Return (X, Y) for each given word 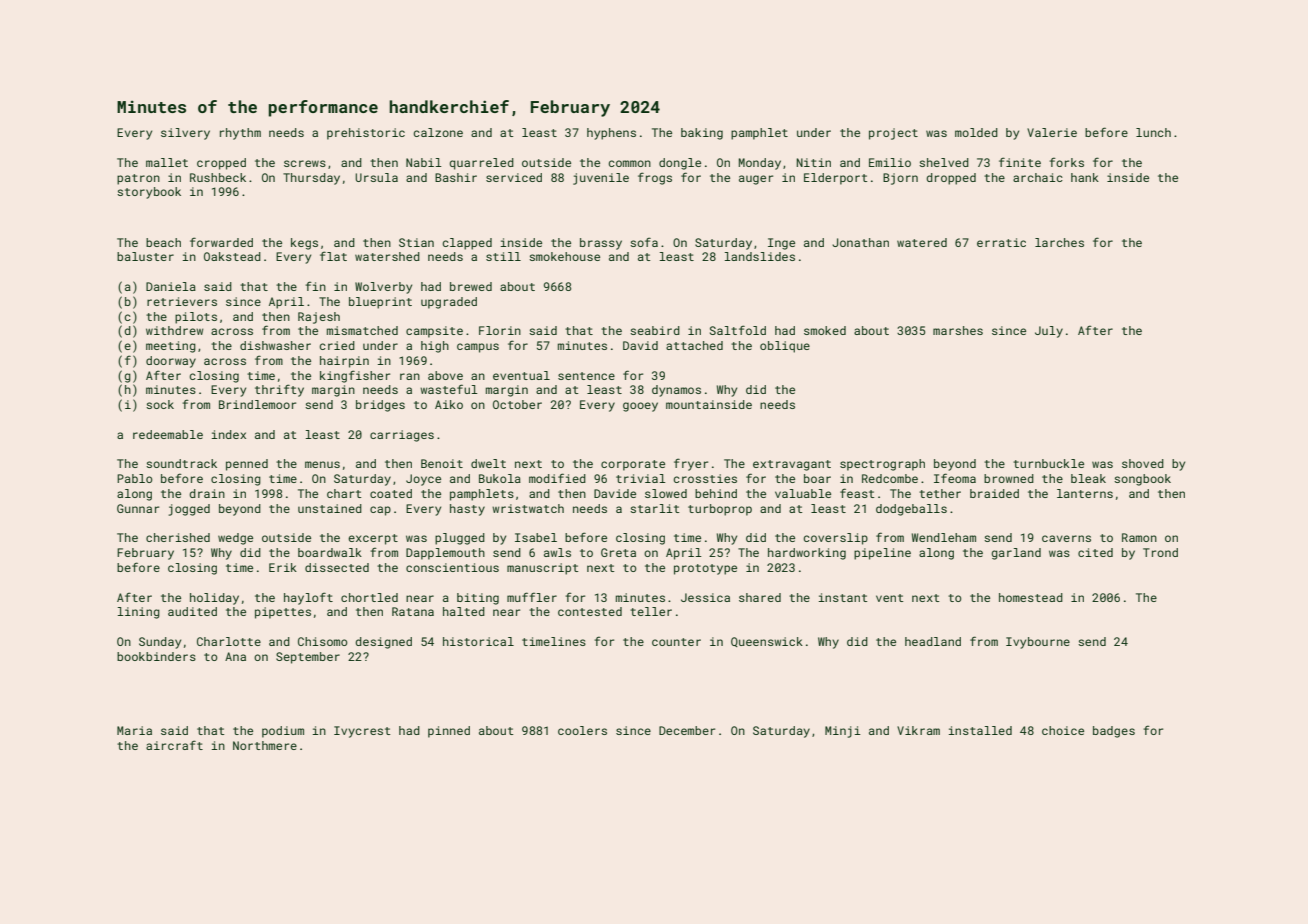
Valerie (1052, 132)
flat (333, 256)
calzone (438, 132)
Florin (500, 330)
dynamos (676, 391)
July (1049, 332)
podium (283, 732)
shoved (1143, 463)
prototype (705, 569)
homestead (1031, 597)
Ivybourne (1038, 643)
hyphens (611, 134)
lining (139, 613)
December (687, 730)
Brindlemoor (257, 404)
